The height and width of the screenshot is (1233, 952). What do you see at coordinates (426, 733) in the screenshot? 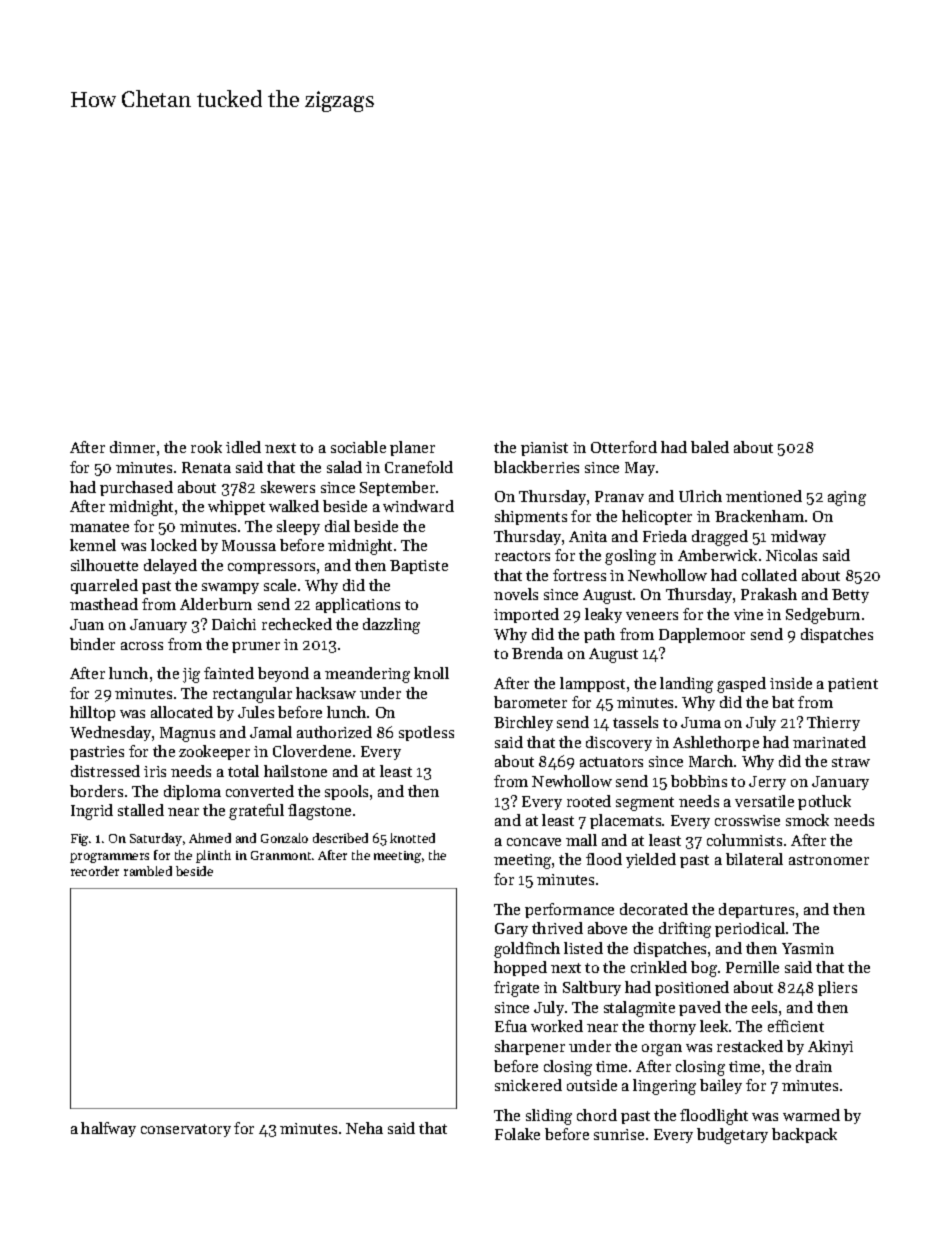
I see `spotless` at bounding box center [426, 733].
